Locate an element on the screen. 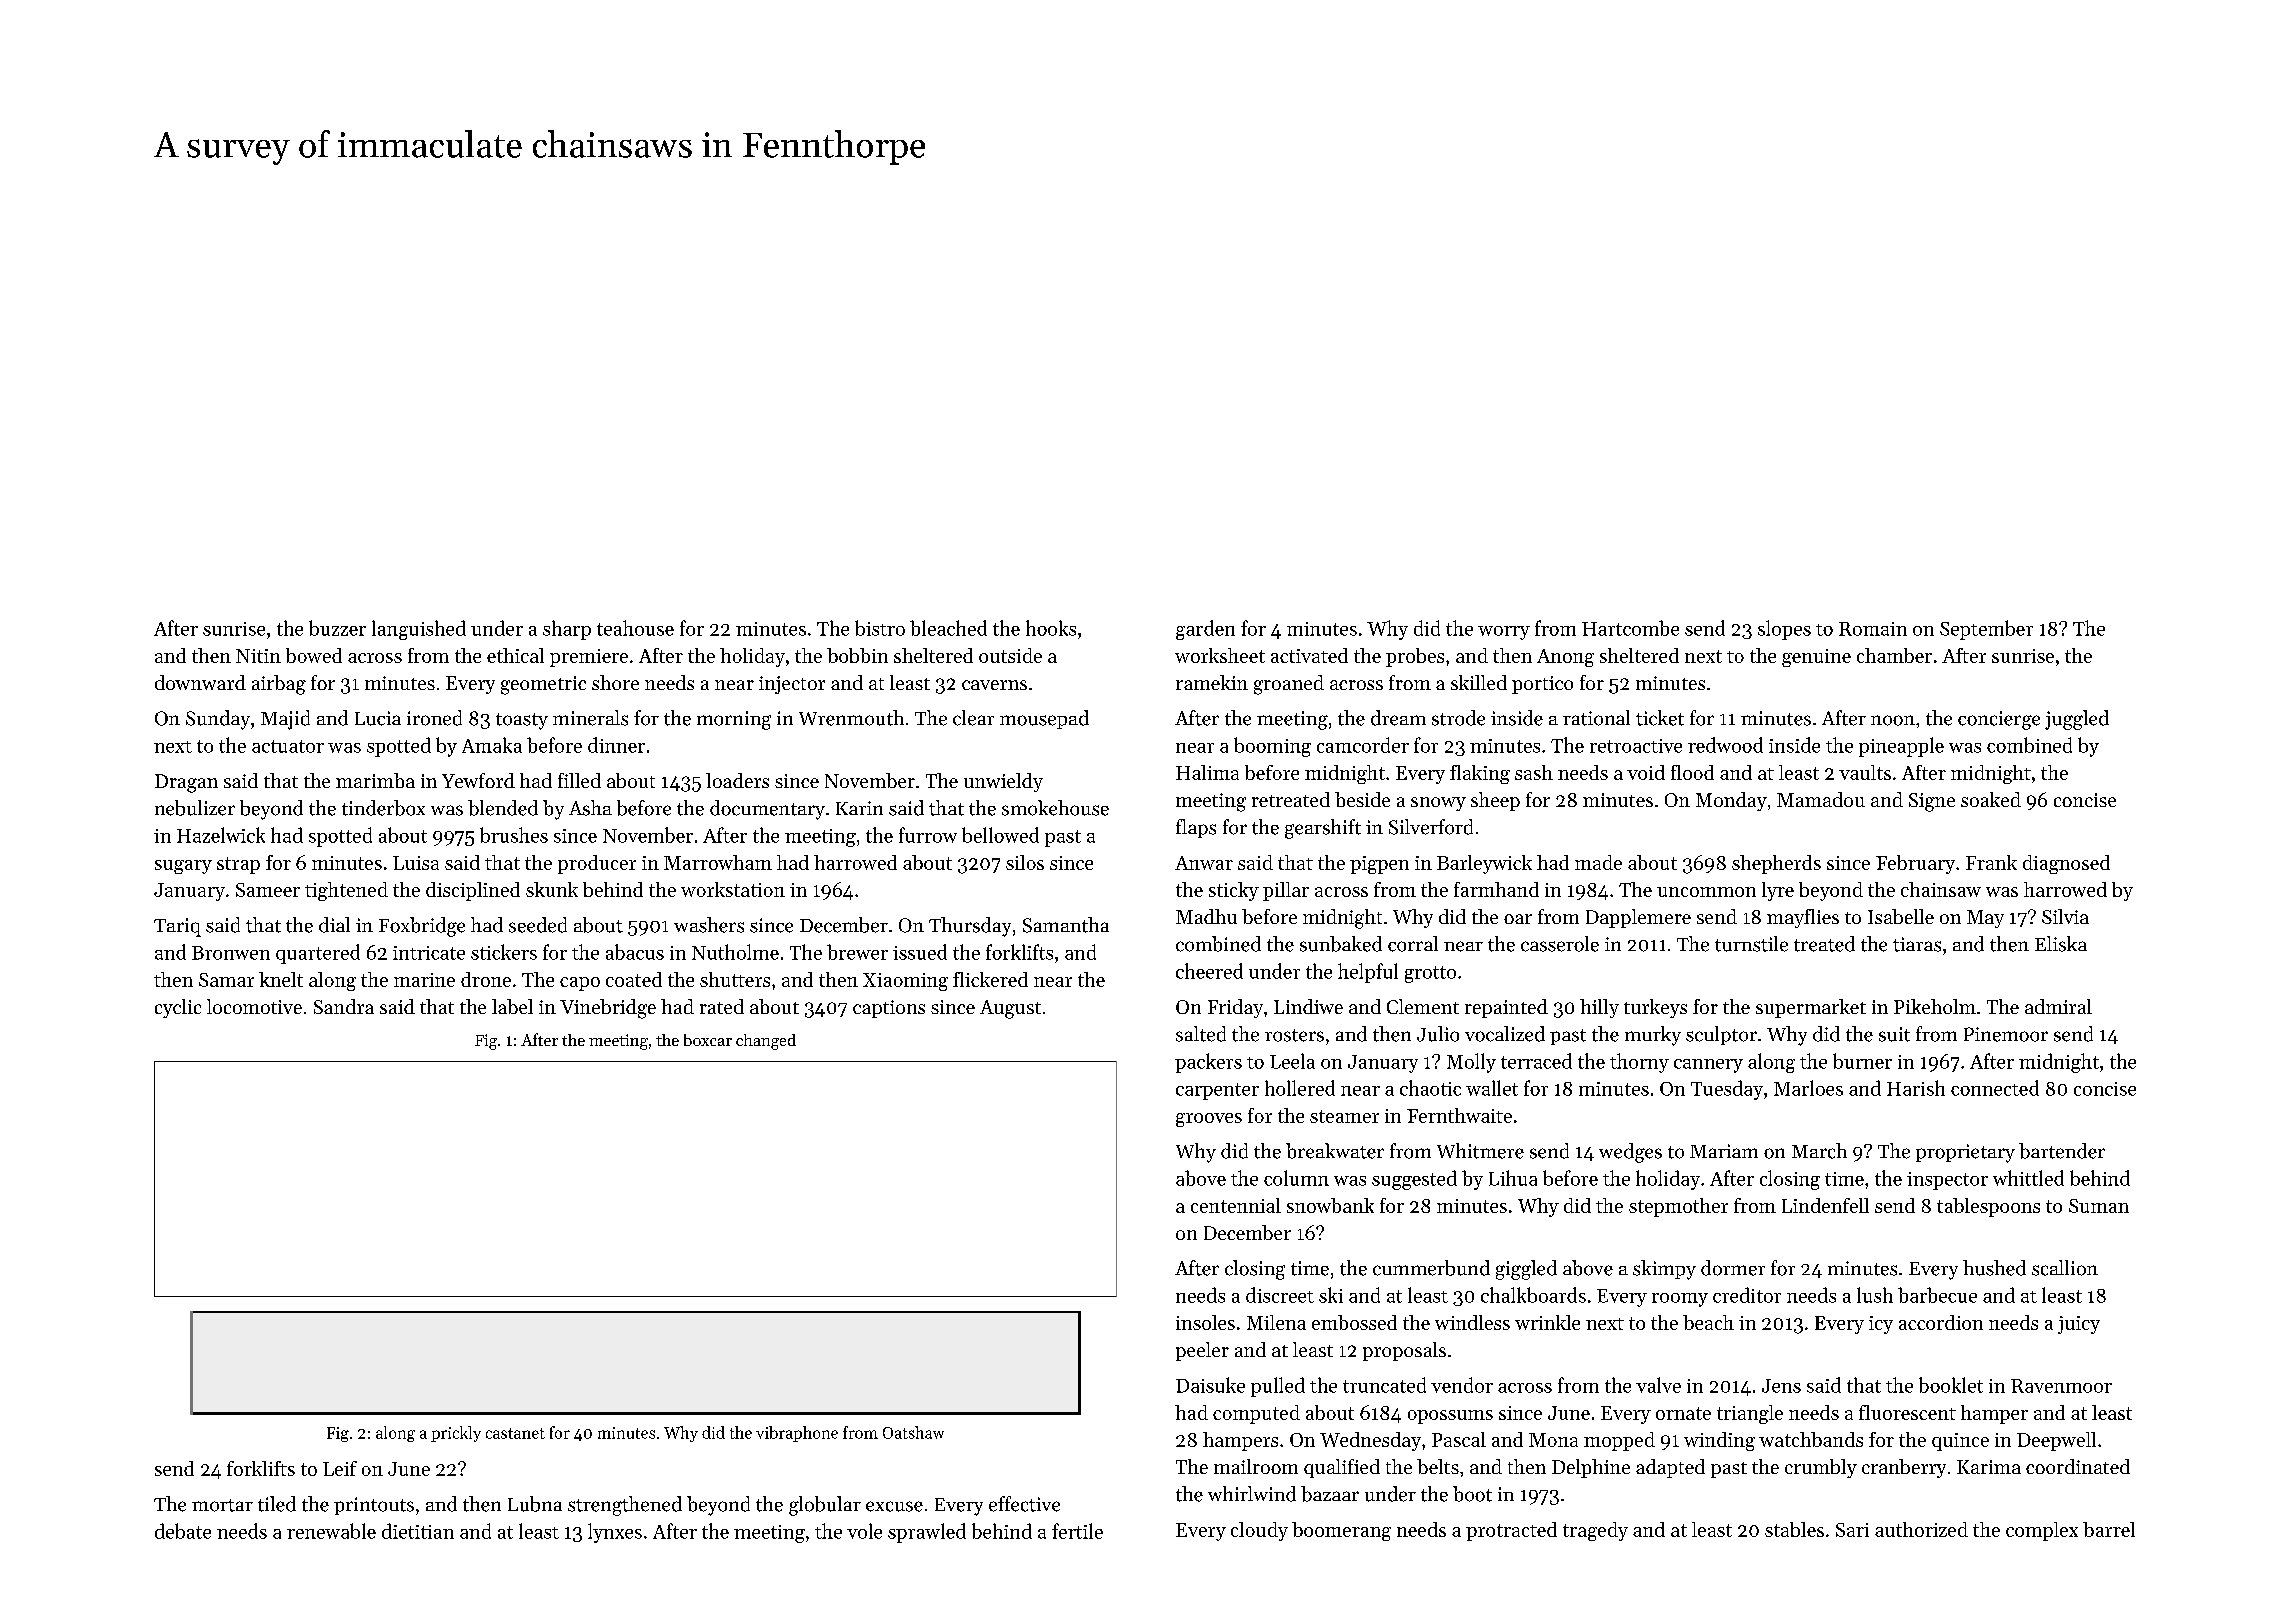 Image resolution: width=2292 pixels, height=1620 pixels. activated is located at coordinates (1309, 655).
